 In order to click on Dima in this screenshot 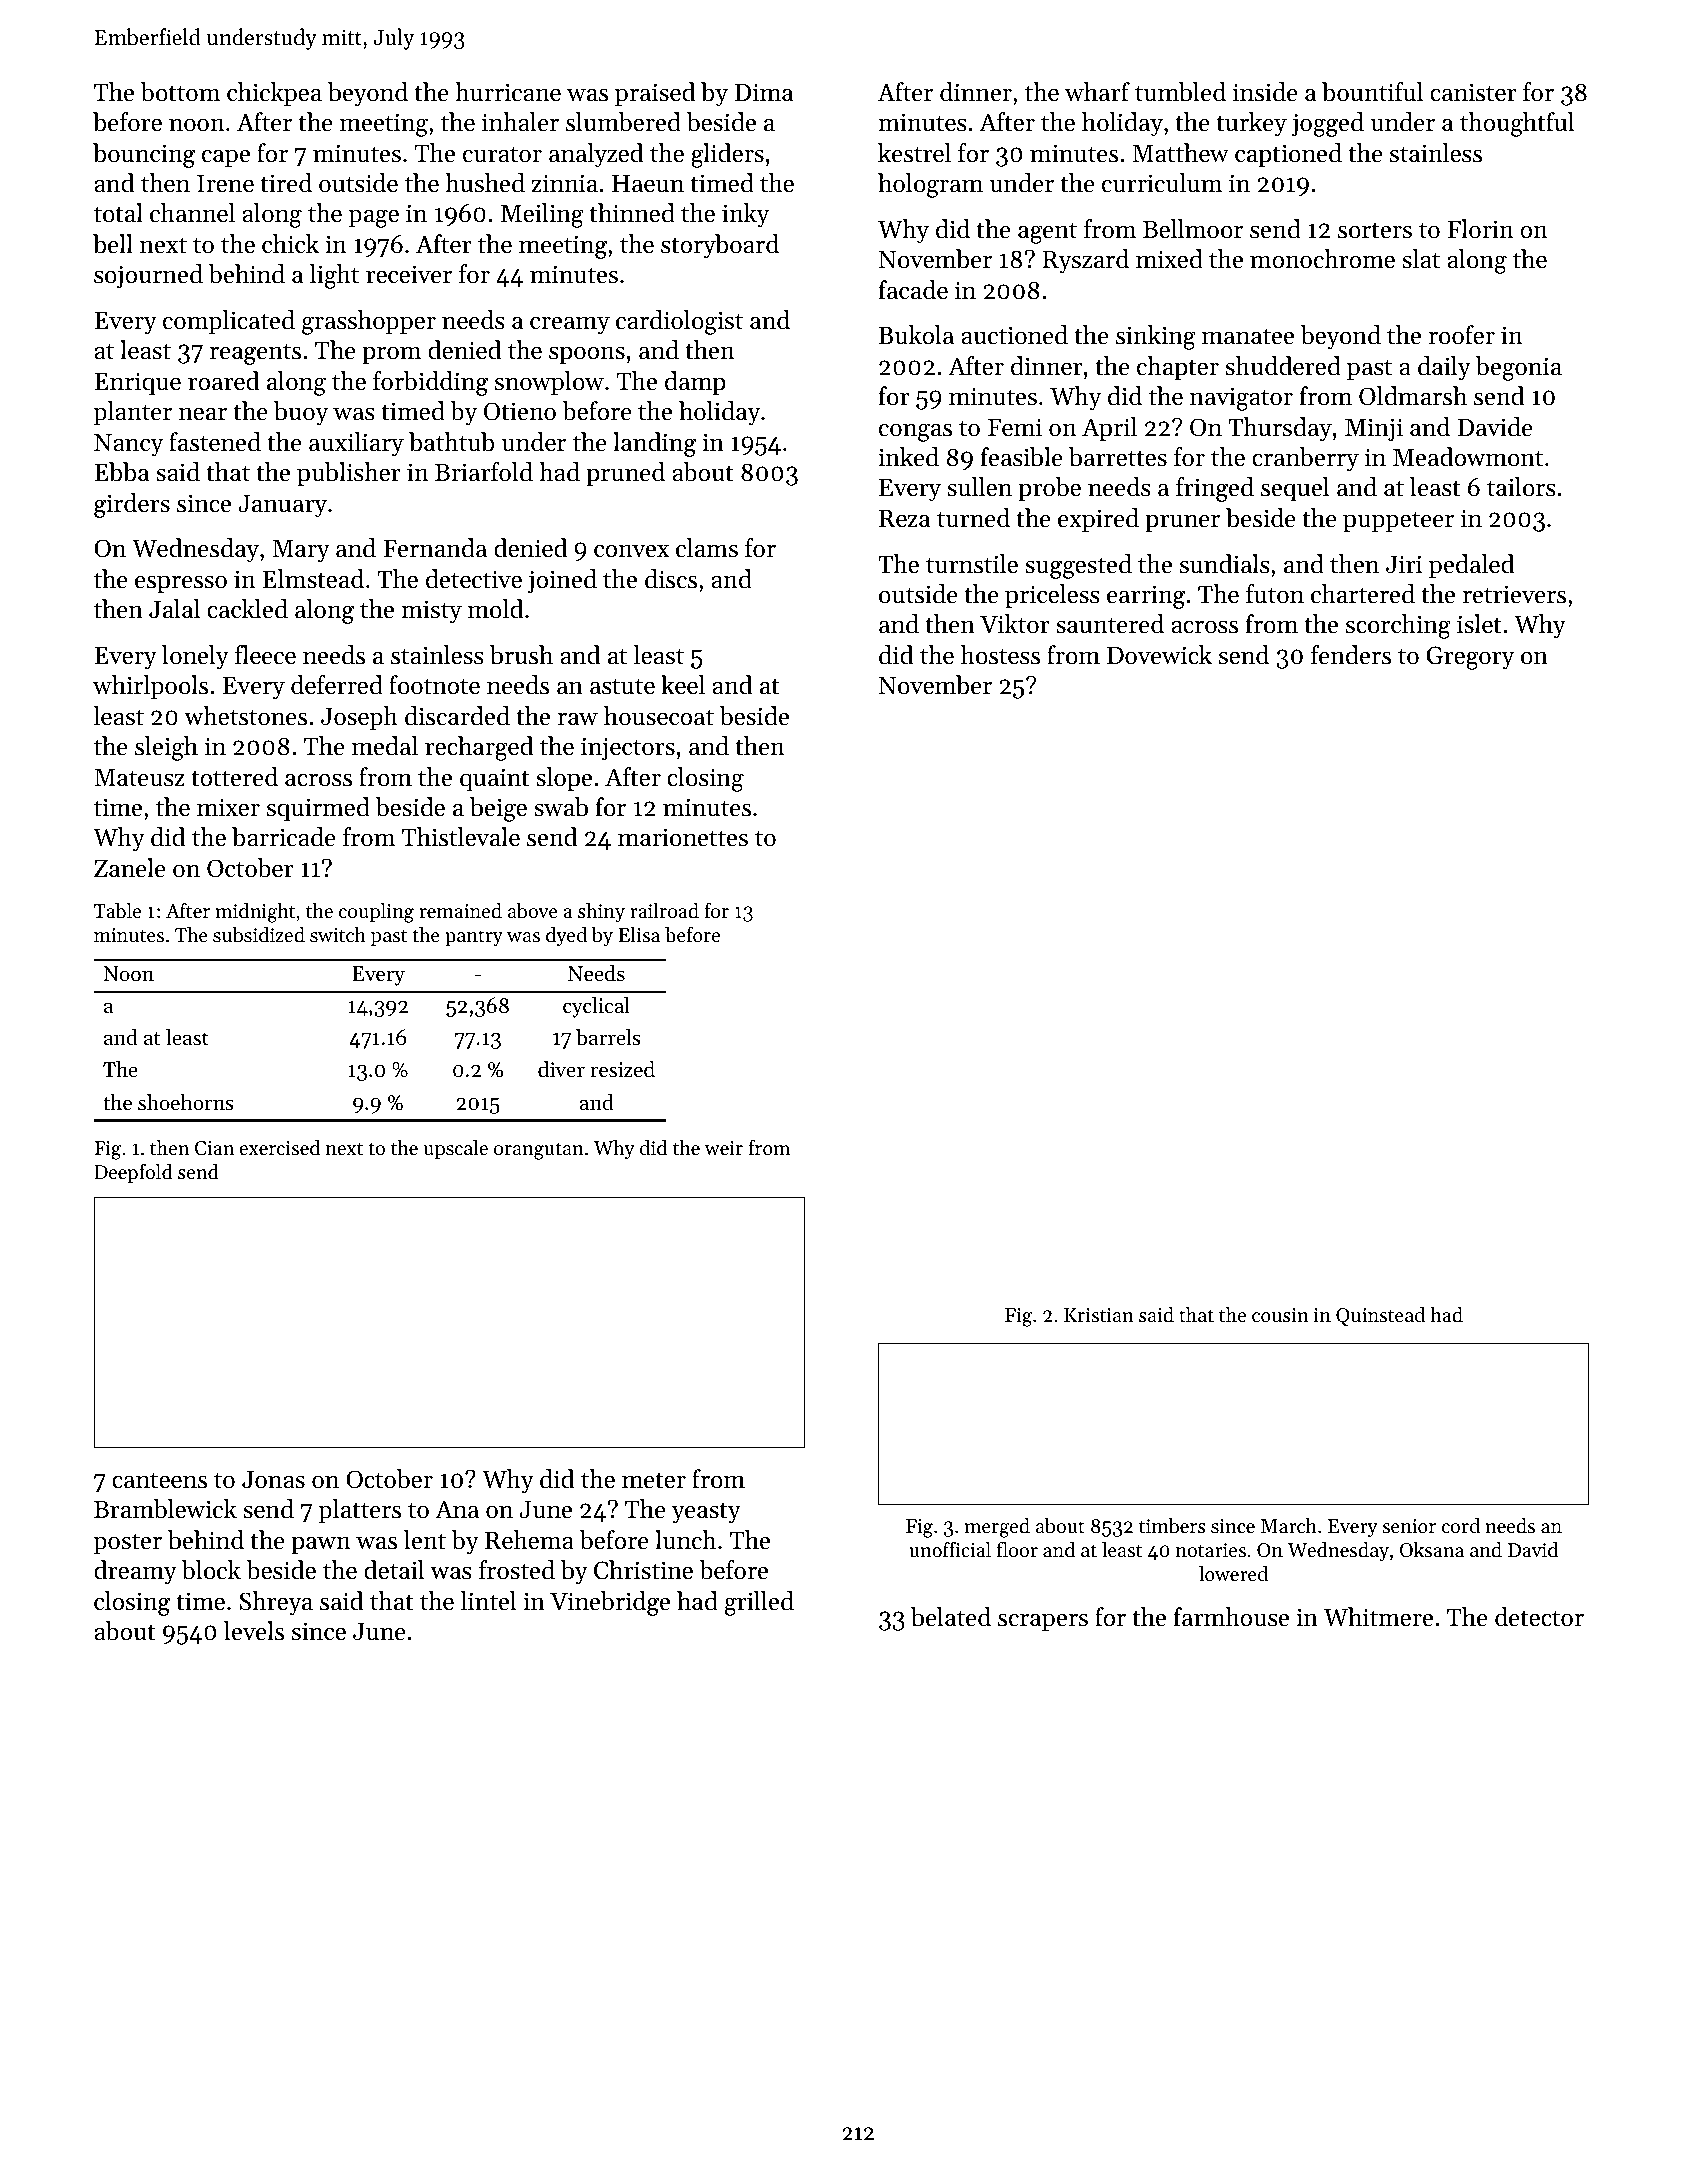, I will do `click(764, 92)`.
